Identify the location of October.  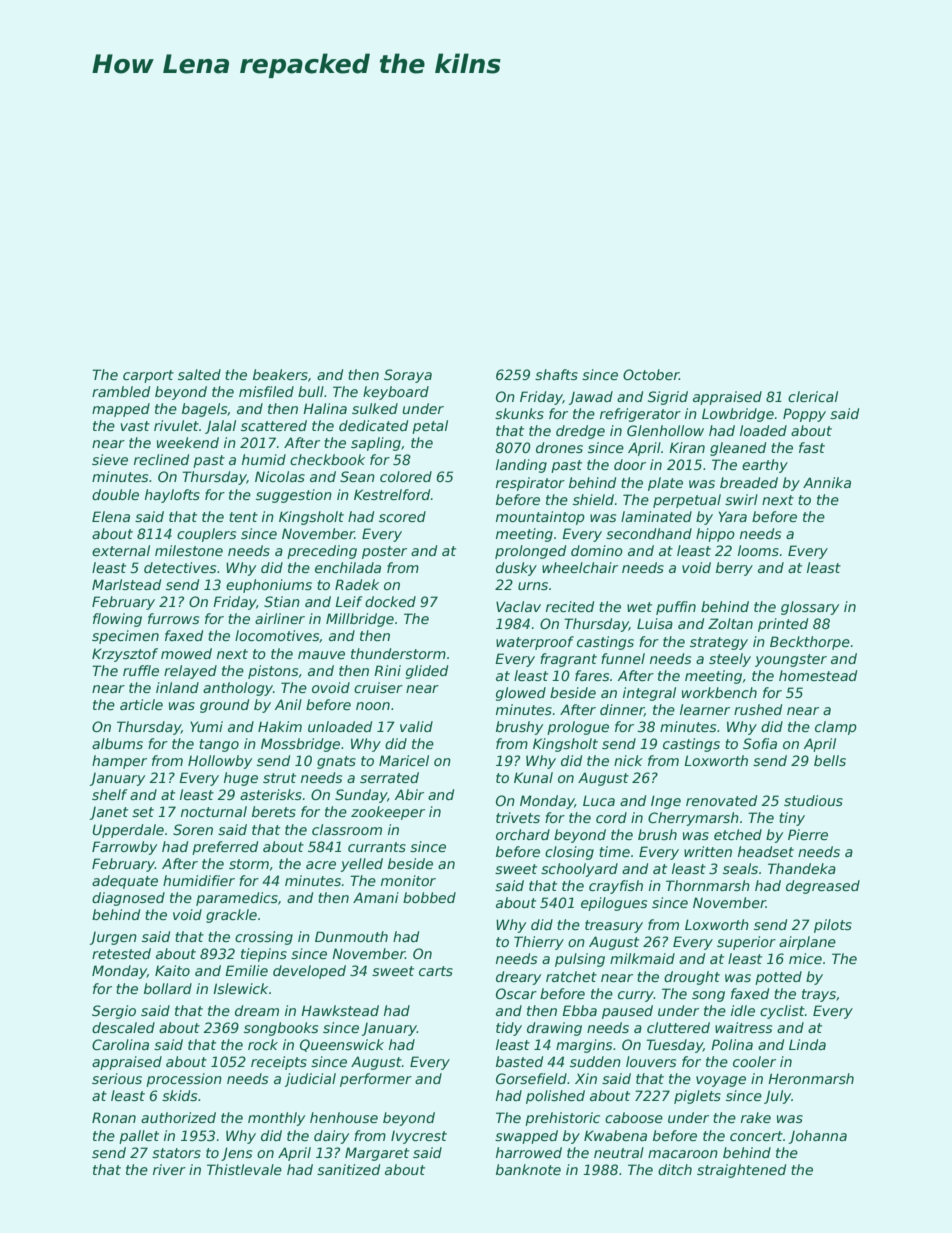
(651, 374).
